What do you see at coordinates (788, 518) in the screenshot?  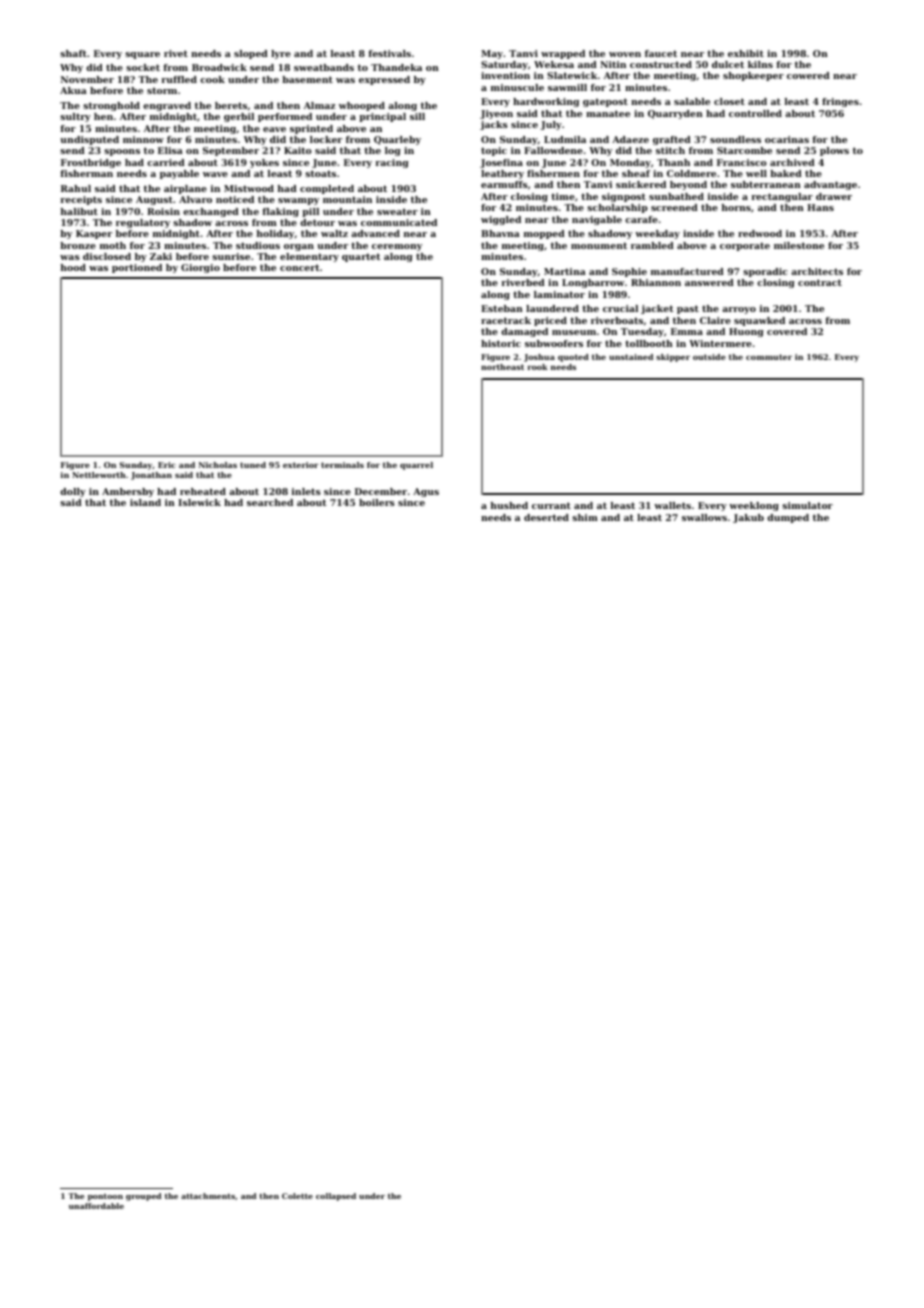 I see `dumped` at bounding box center [788, 518].
